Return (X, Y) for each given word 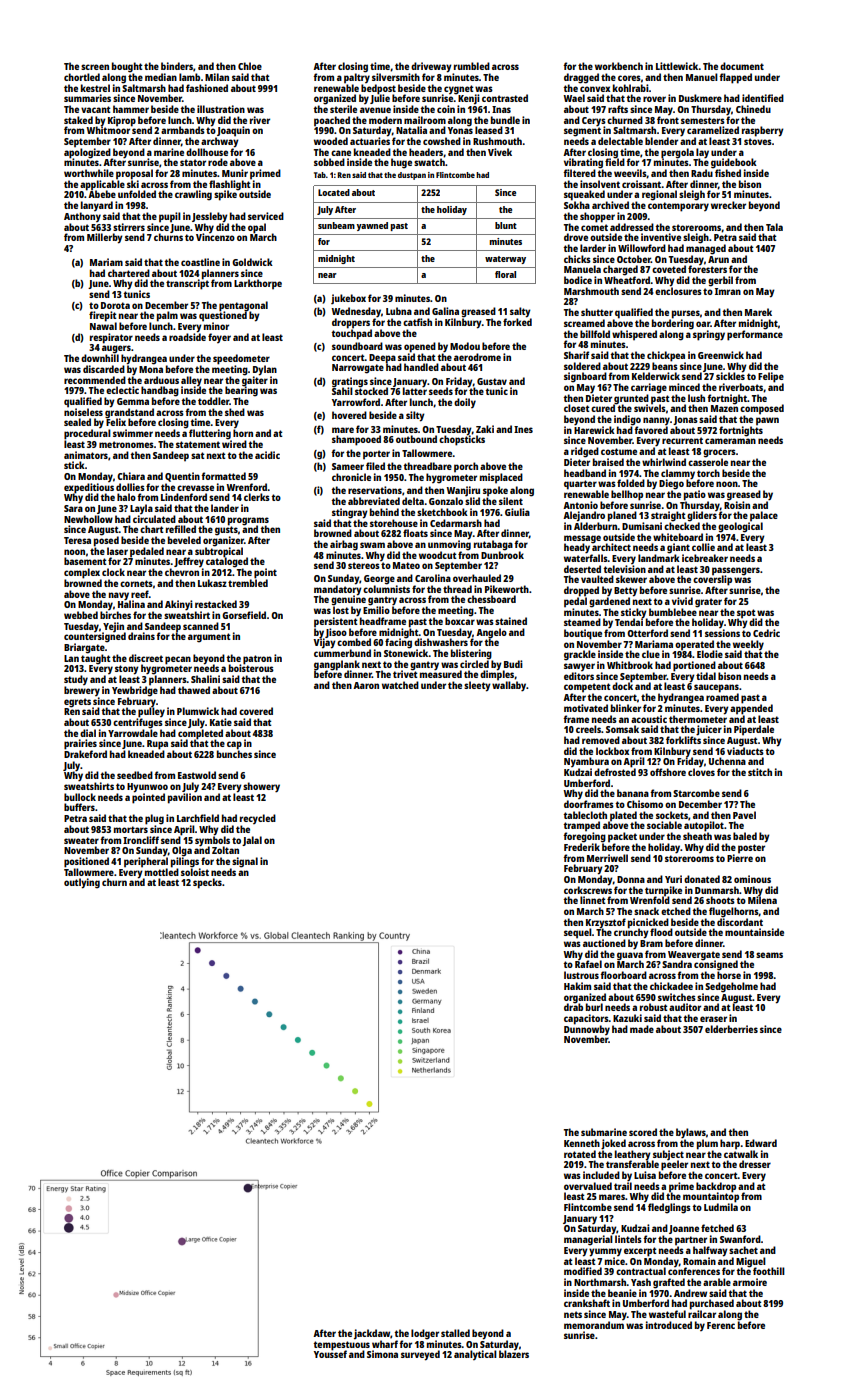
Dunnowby (587, 1030)
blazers (514, 1354)
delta (413, 501)
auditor (685, 1007)
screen (95, 67)
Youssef (330, 1354)
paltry (357, 78)
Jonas (685, 420)
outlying (82, 883)
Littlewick (677, 66)
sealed (77, 422)
